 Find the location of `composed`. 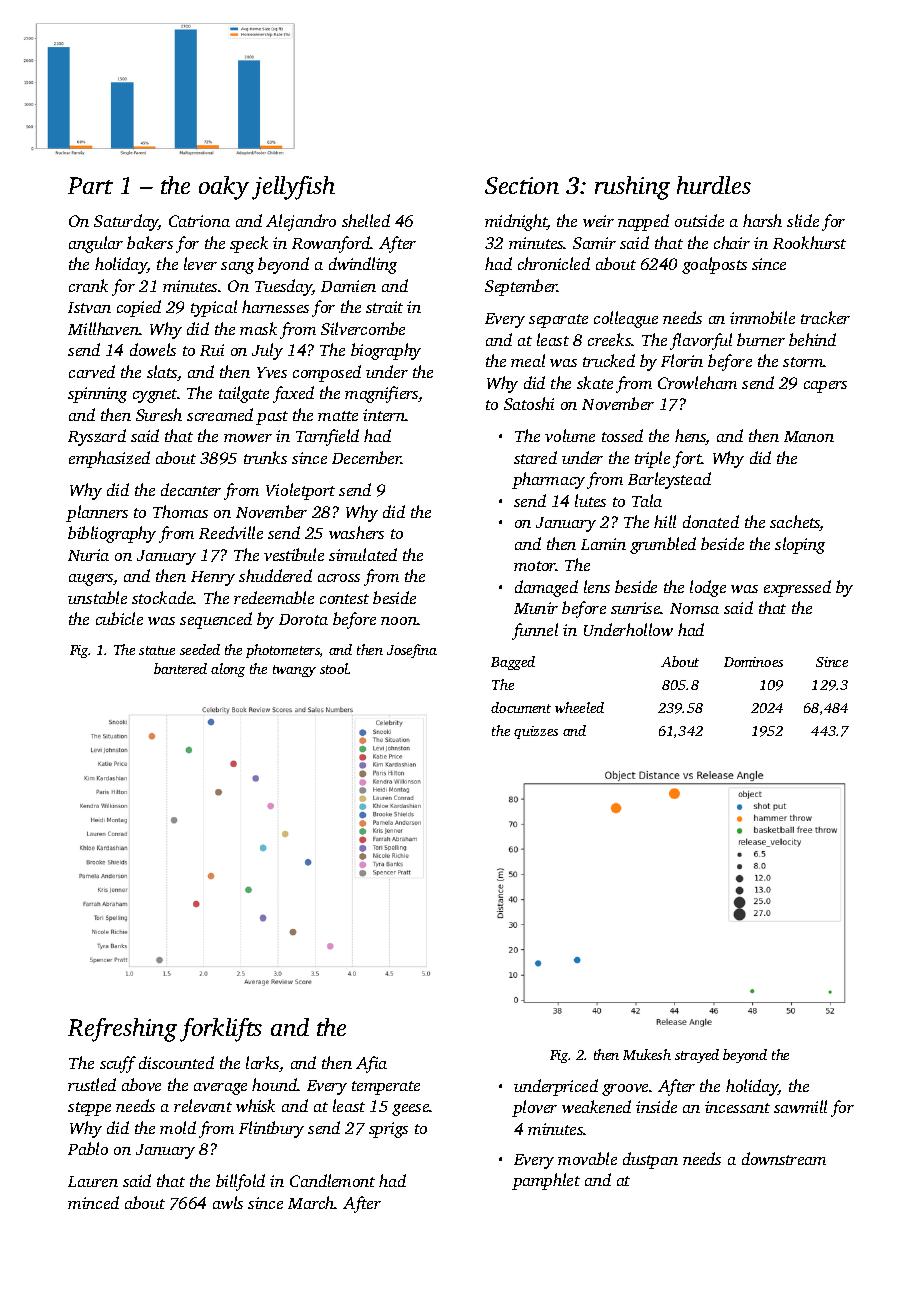

composed is located at coordinates (327, 373).
